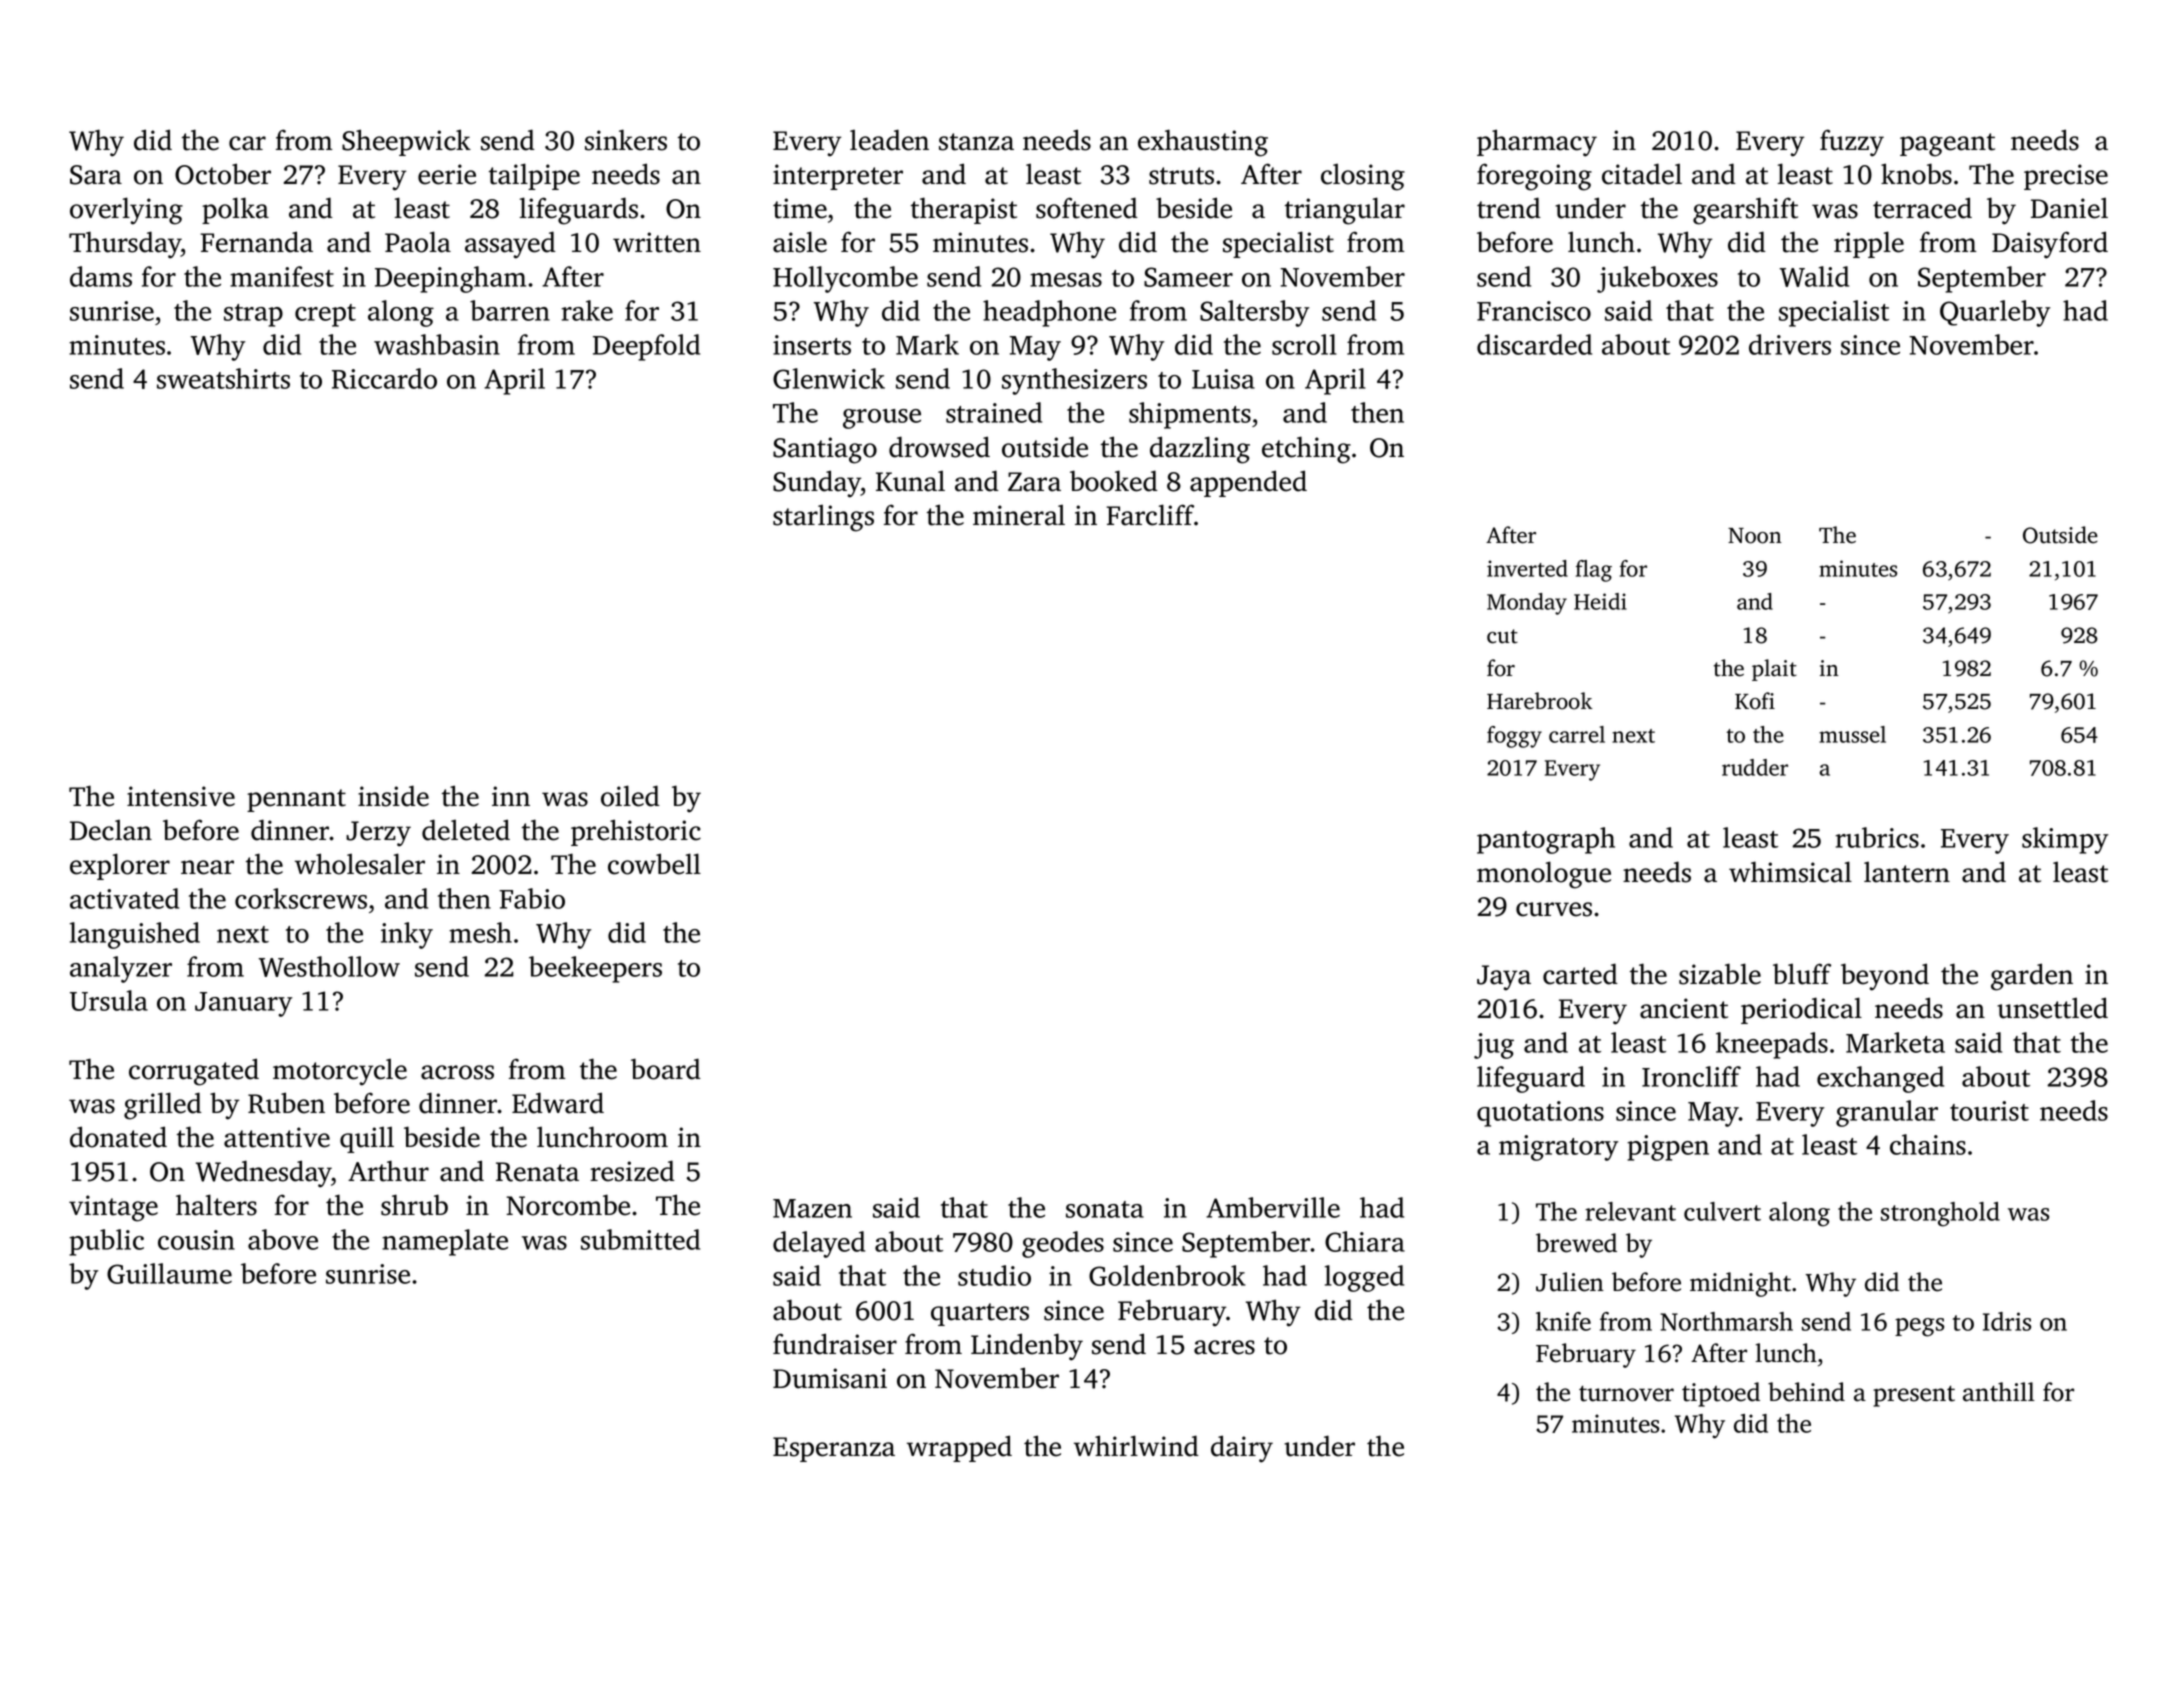 Image resolution: width=2178 pixels, height=1683 pixels. Describe the element at coordinates (830, 1378) in the screenshot. I see `Dumisani` at that location.
